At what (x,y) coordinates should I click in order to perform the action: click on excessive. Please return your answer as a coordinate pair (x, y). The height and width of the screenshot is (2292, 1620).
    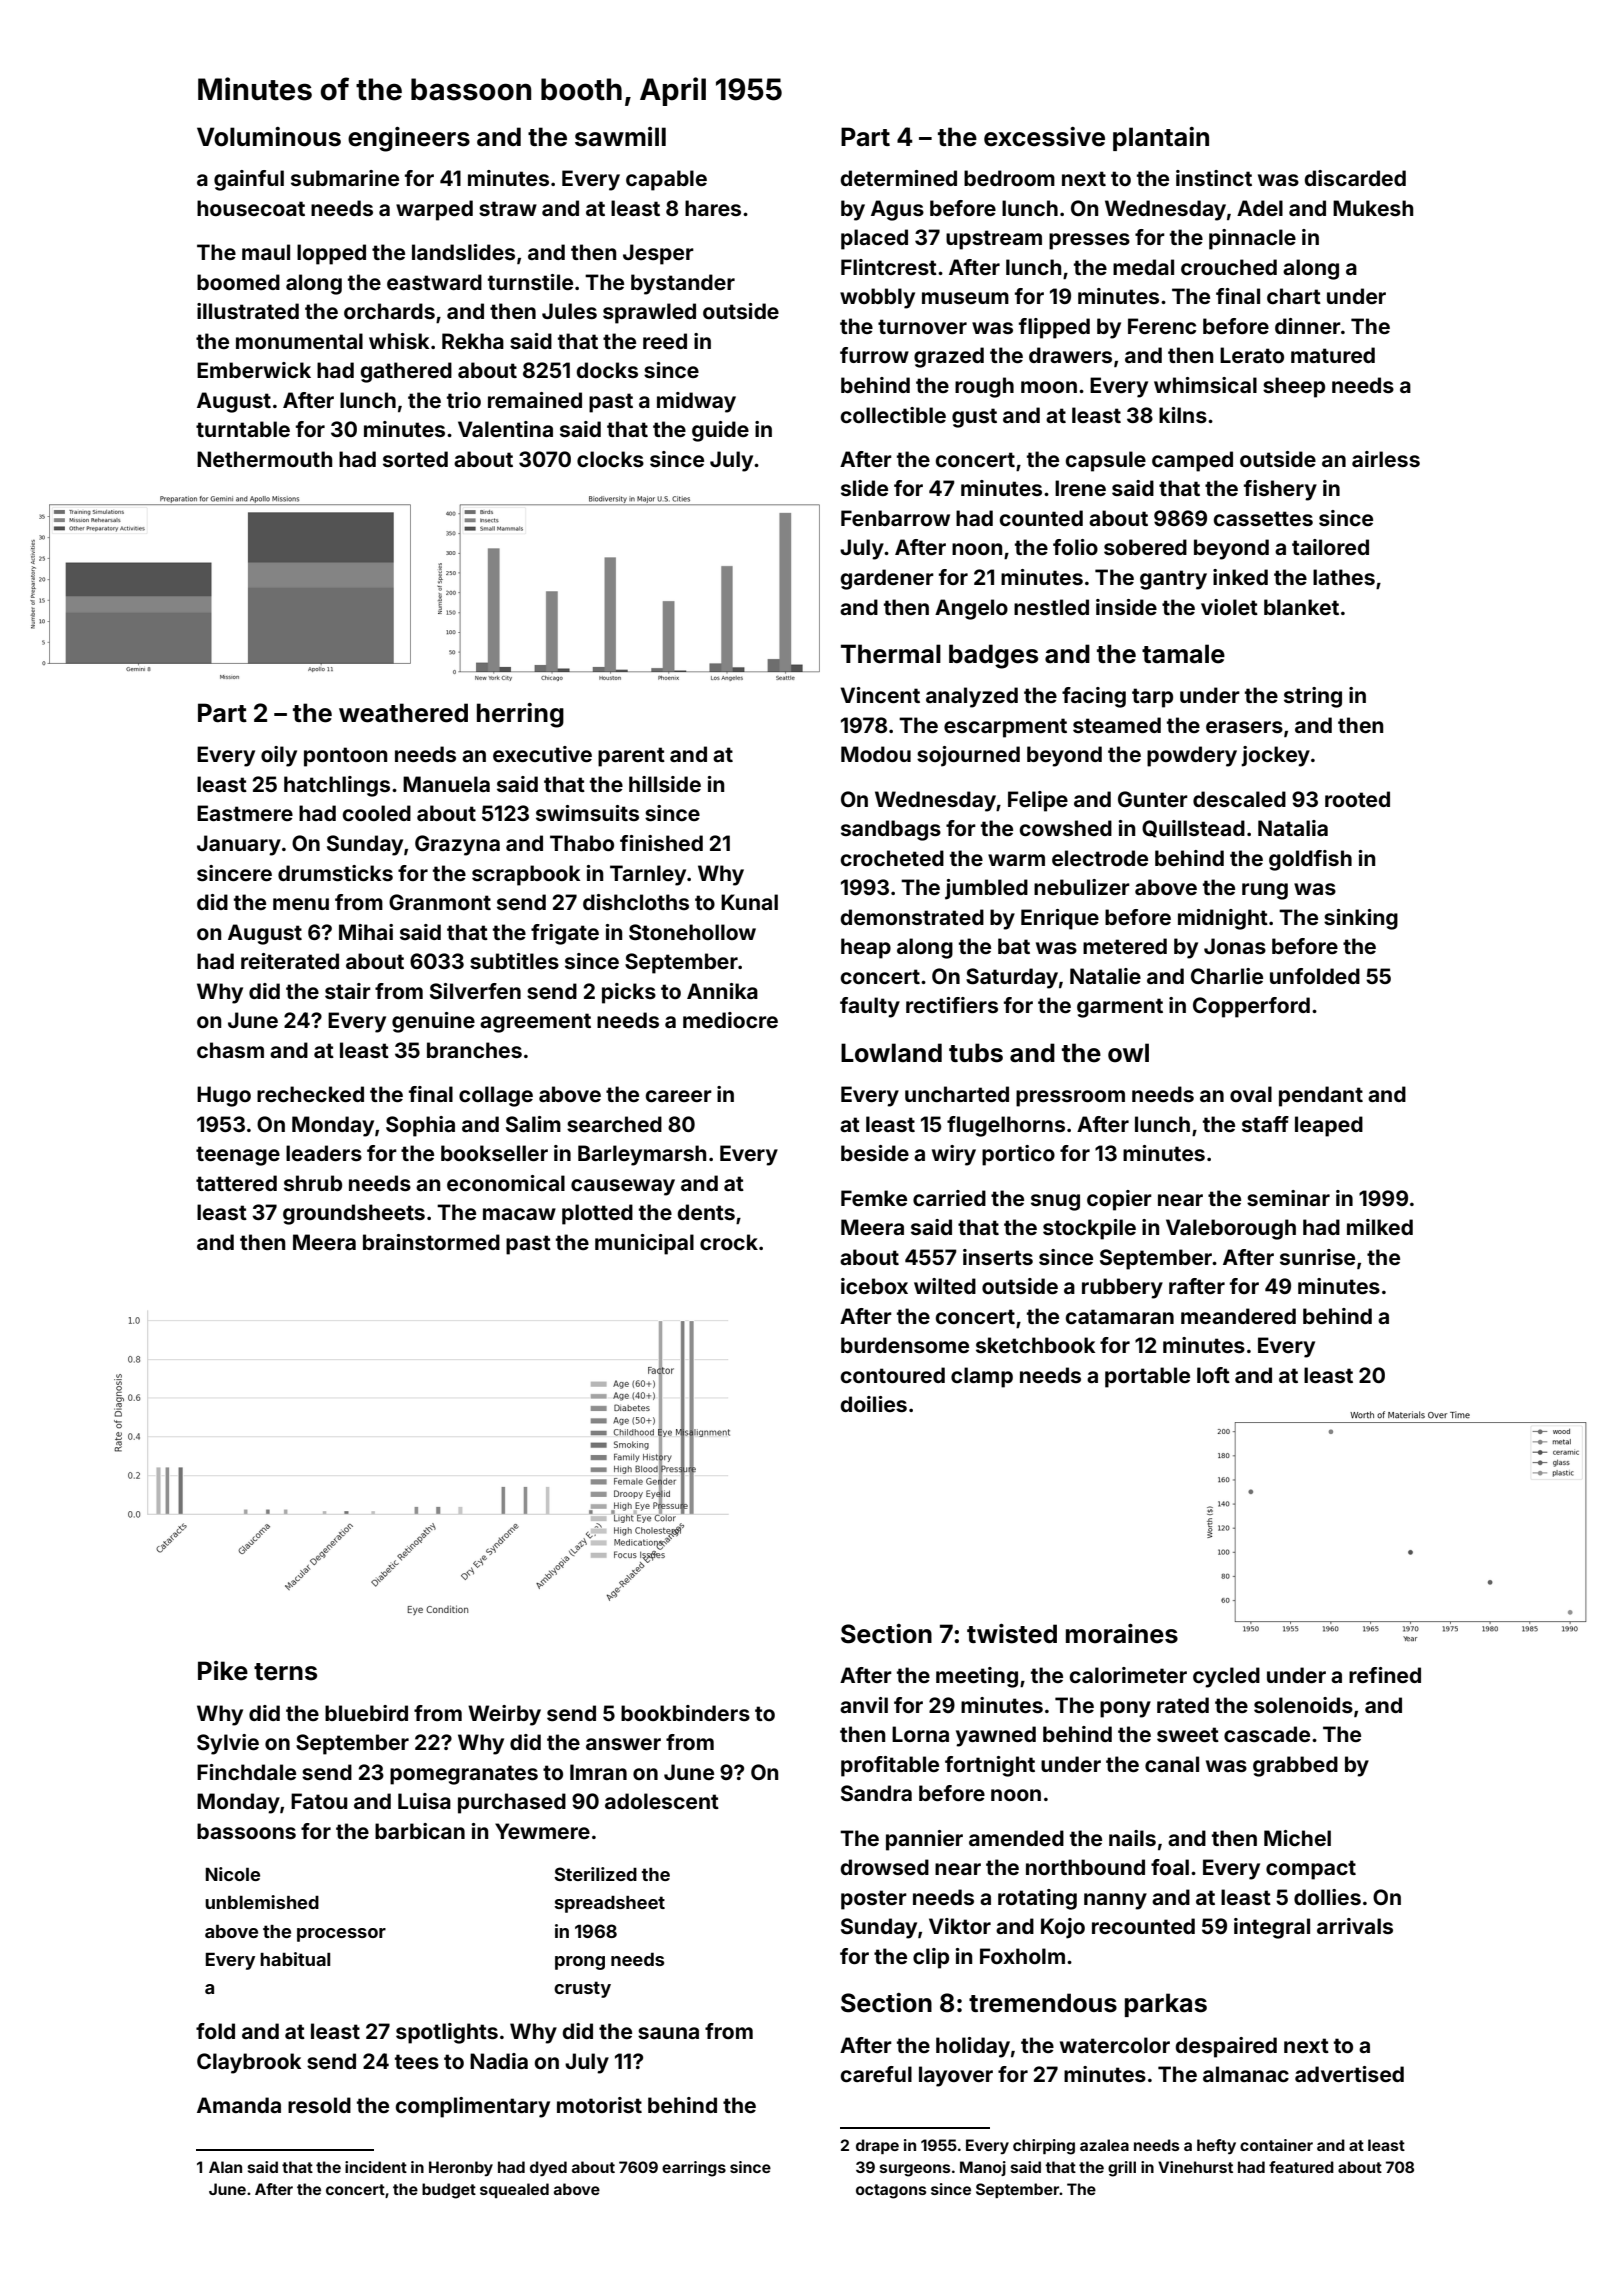
    Looking at the image, I should click on (1044, 137).
